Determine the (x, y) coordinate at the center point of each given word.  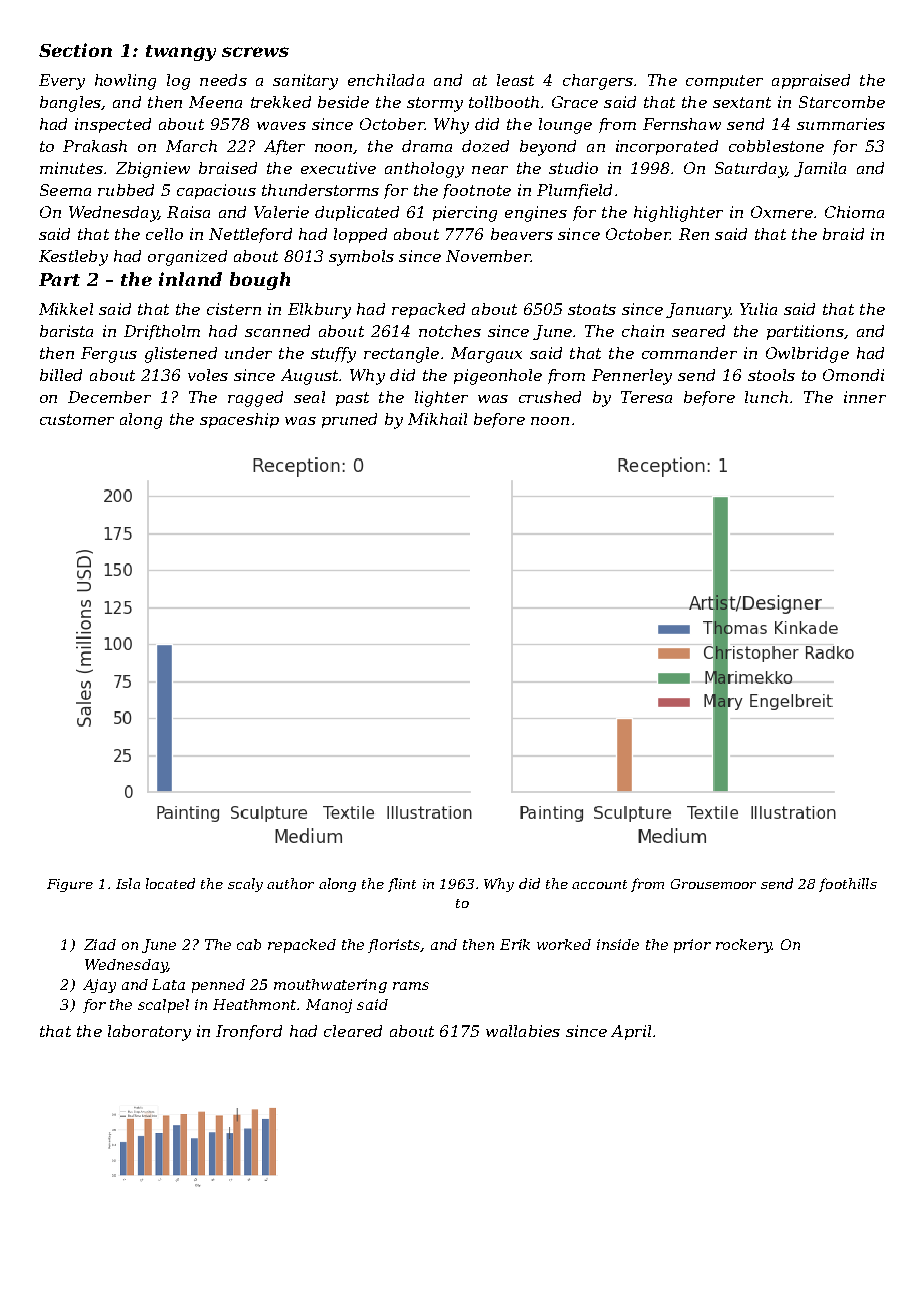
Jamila (820, 169)
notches (450, 331)
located (170, 883)
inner (865, 397)
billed (61, 375)
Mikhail (437, 419)
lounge (565, 126)
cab (249, 944)
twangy (181, 53)
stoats (592, 309)
